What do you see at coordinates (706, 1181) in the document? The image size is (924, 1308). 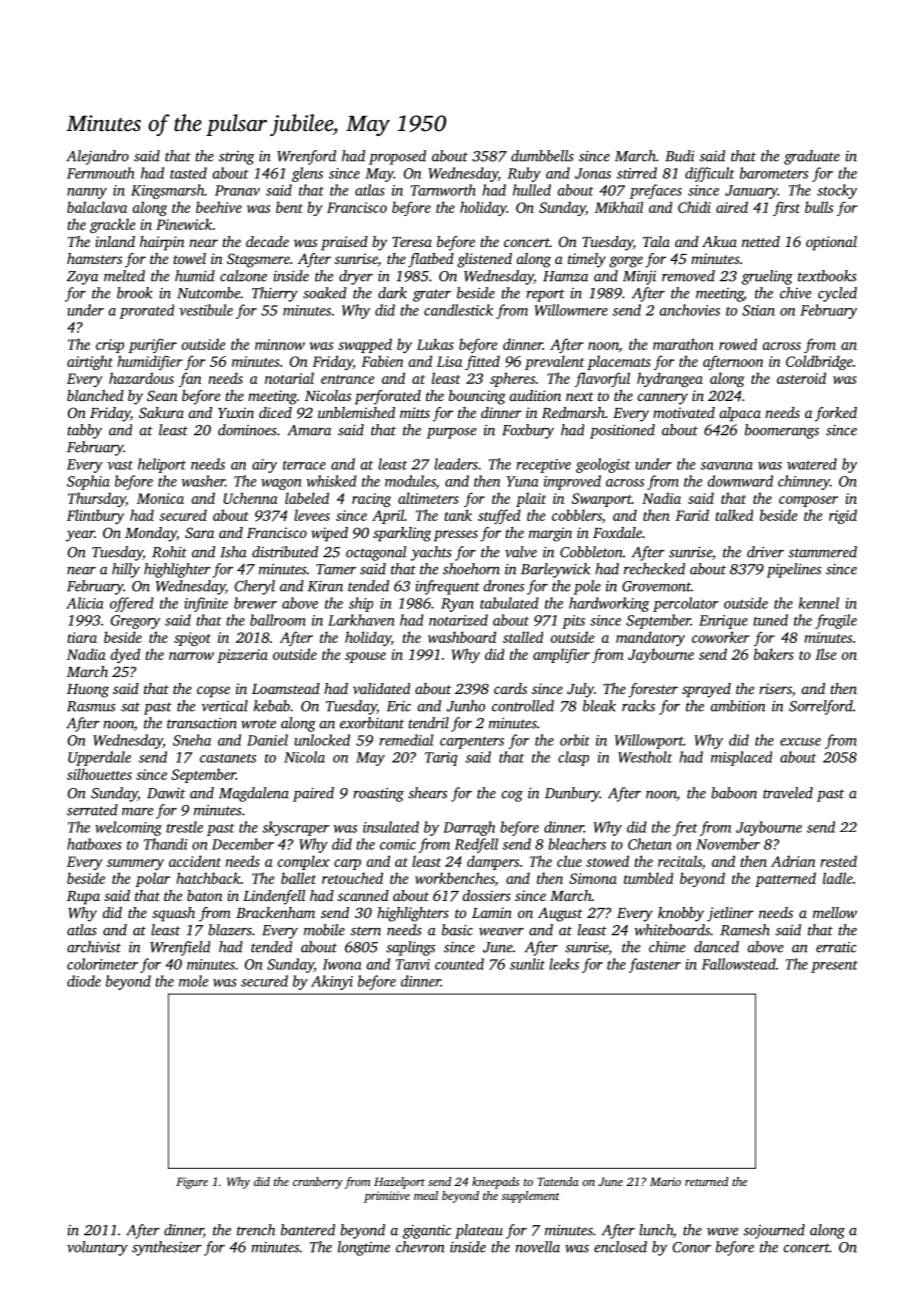 I see `returned` at bounding box center [706, 1181].
